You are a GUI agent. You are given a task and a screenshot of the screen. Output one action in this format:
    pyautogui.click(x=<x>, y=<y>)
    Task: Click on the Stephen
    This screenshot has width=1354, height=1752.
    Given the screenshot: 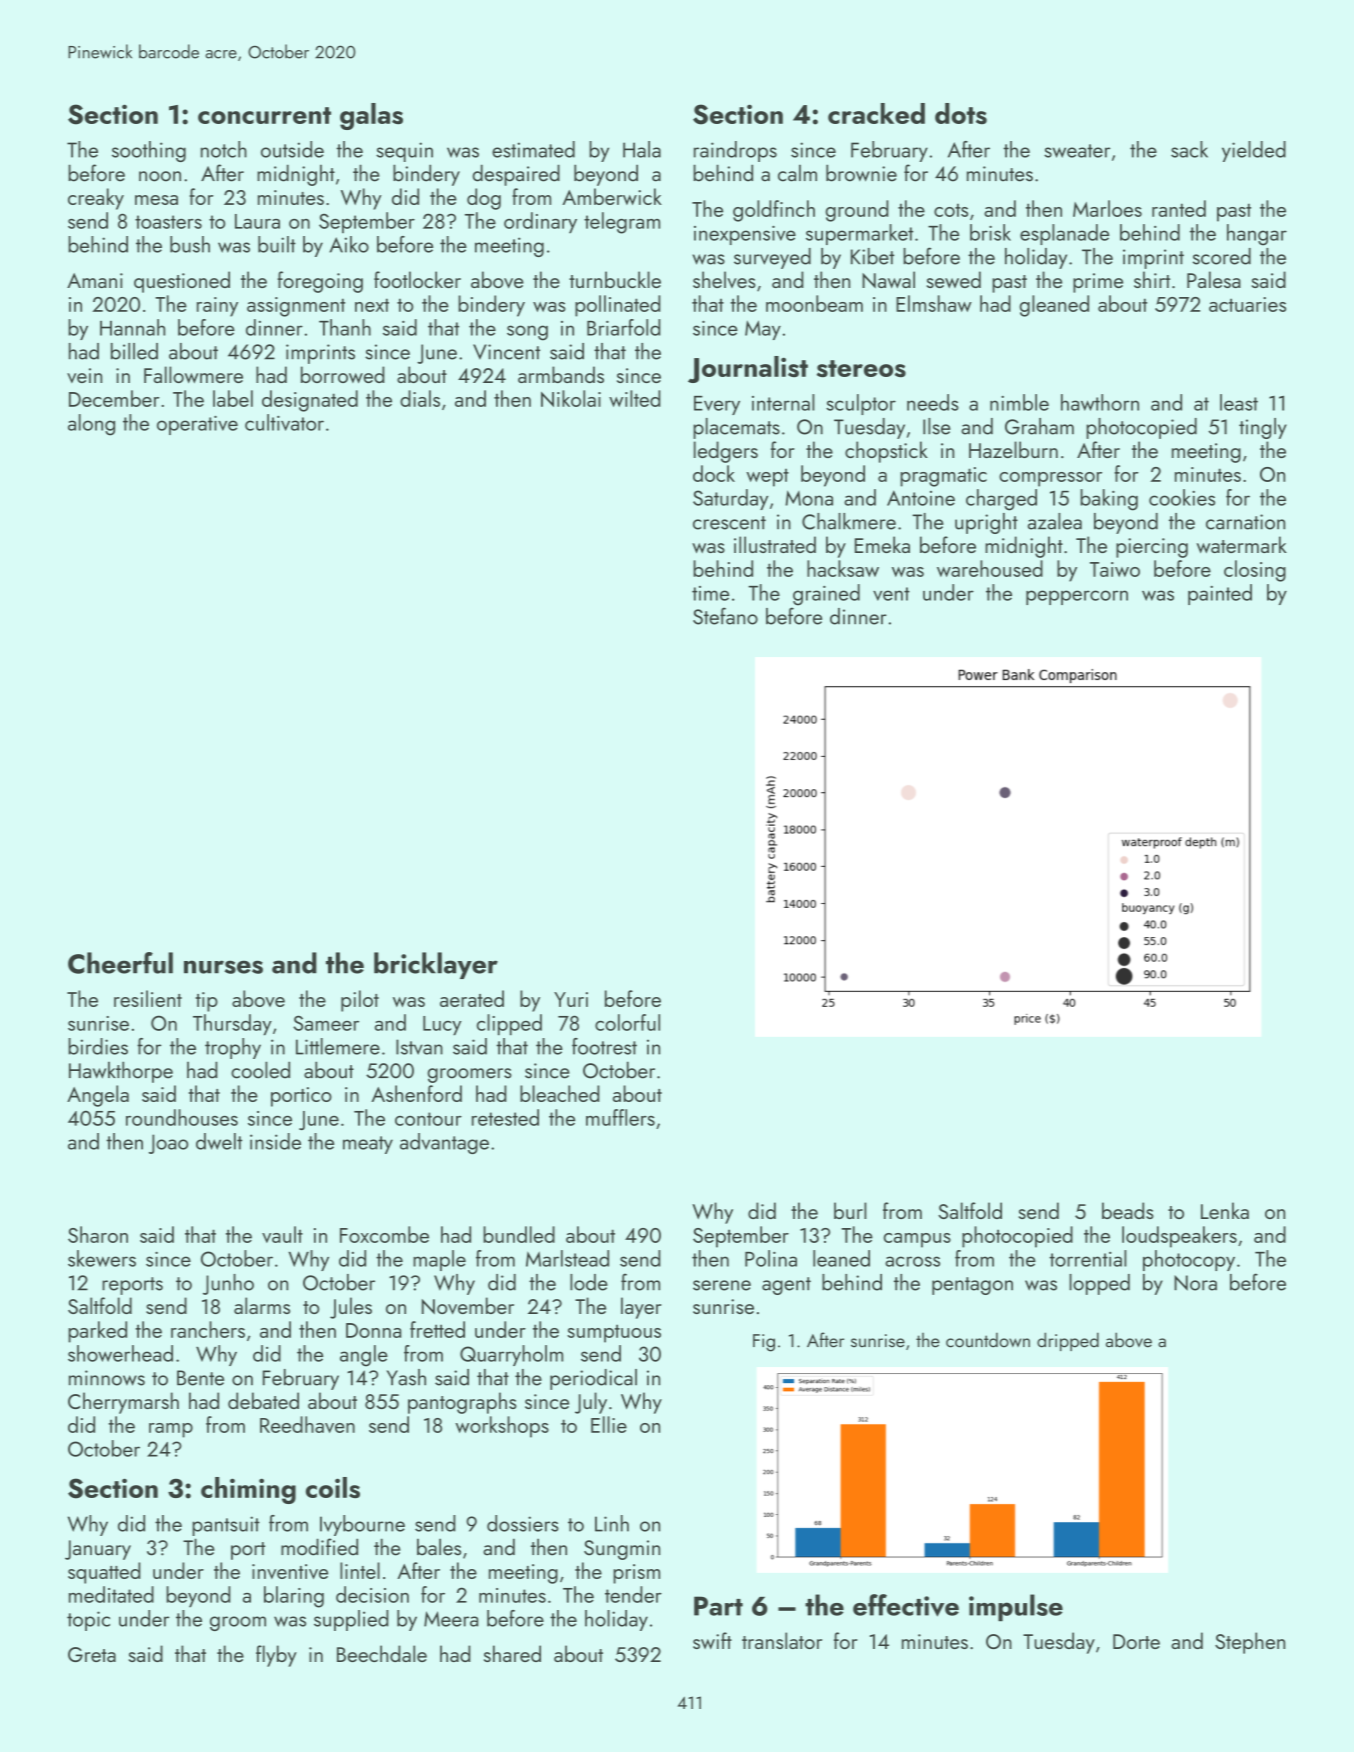 What is the action you would take?
    pyautogui.click(x=1250, y=1643)
